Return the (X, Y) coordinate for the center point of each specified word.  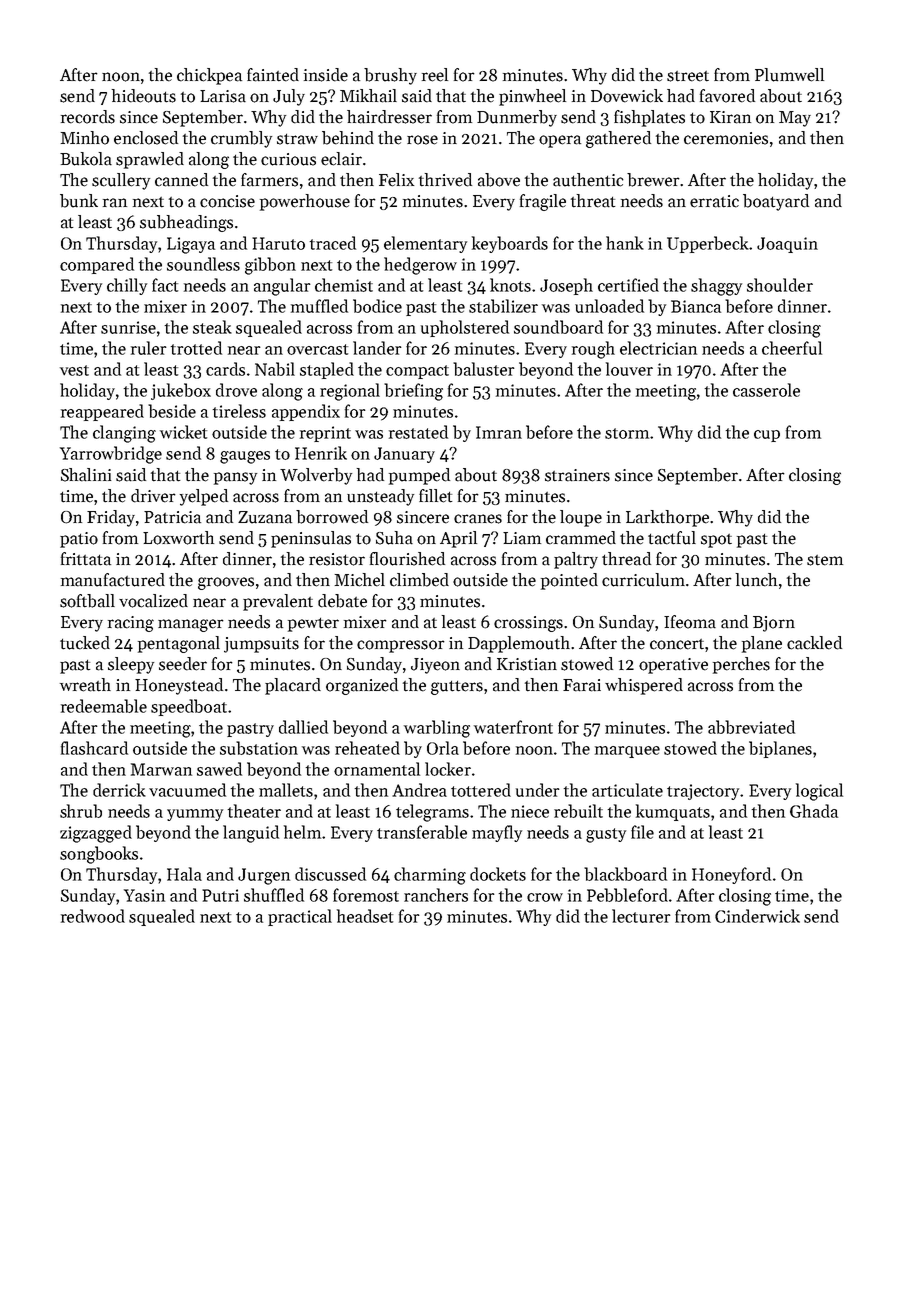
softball (87, 601)
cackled (814, 643)
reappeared (102, 412)
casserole (766, 390)
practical (300, 917)
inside (326, 75)
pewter (313, 625)
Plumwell (789, 75)
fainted (273, 75)
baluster (484, 369)
